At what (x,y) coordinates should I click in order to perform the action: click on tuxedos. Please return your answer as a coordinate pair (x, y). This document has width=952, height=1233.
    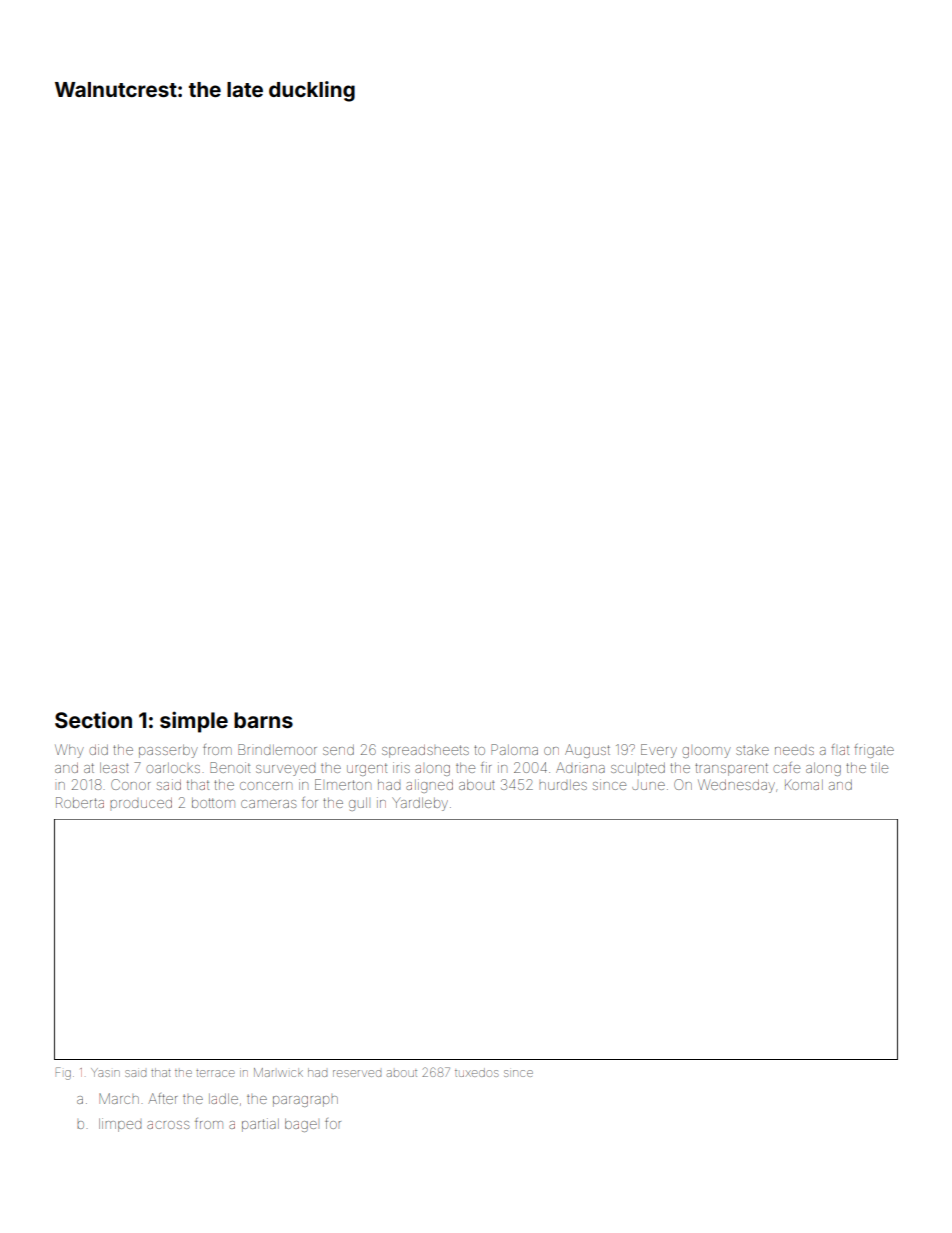
    Looking at the image, I should click on (476, 1072).
